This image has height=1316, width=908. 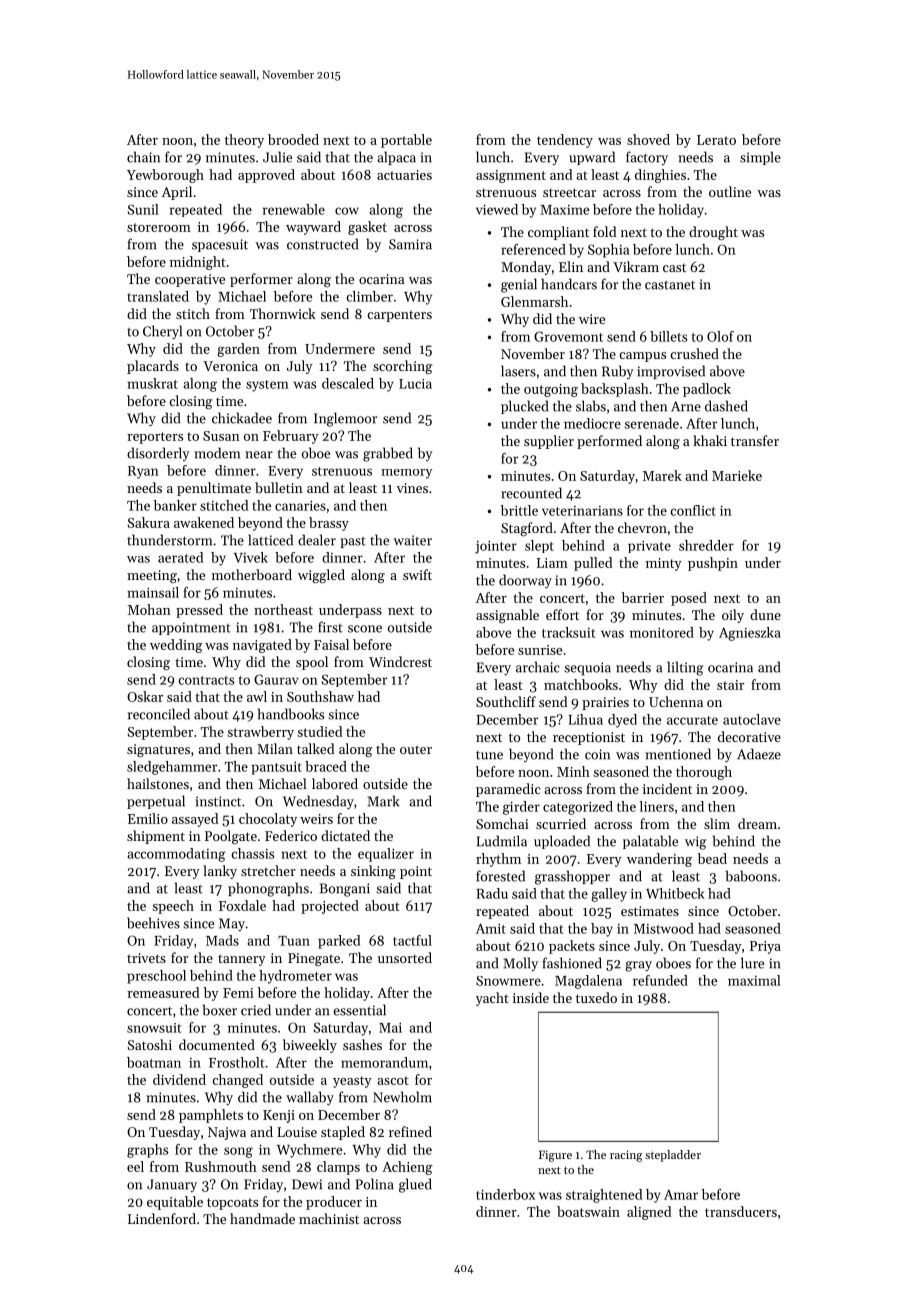 I want to click on Radu, so click(x=492, y=893).
